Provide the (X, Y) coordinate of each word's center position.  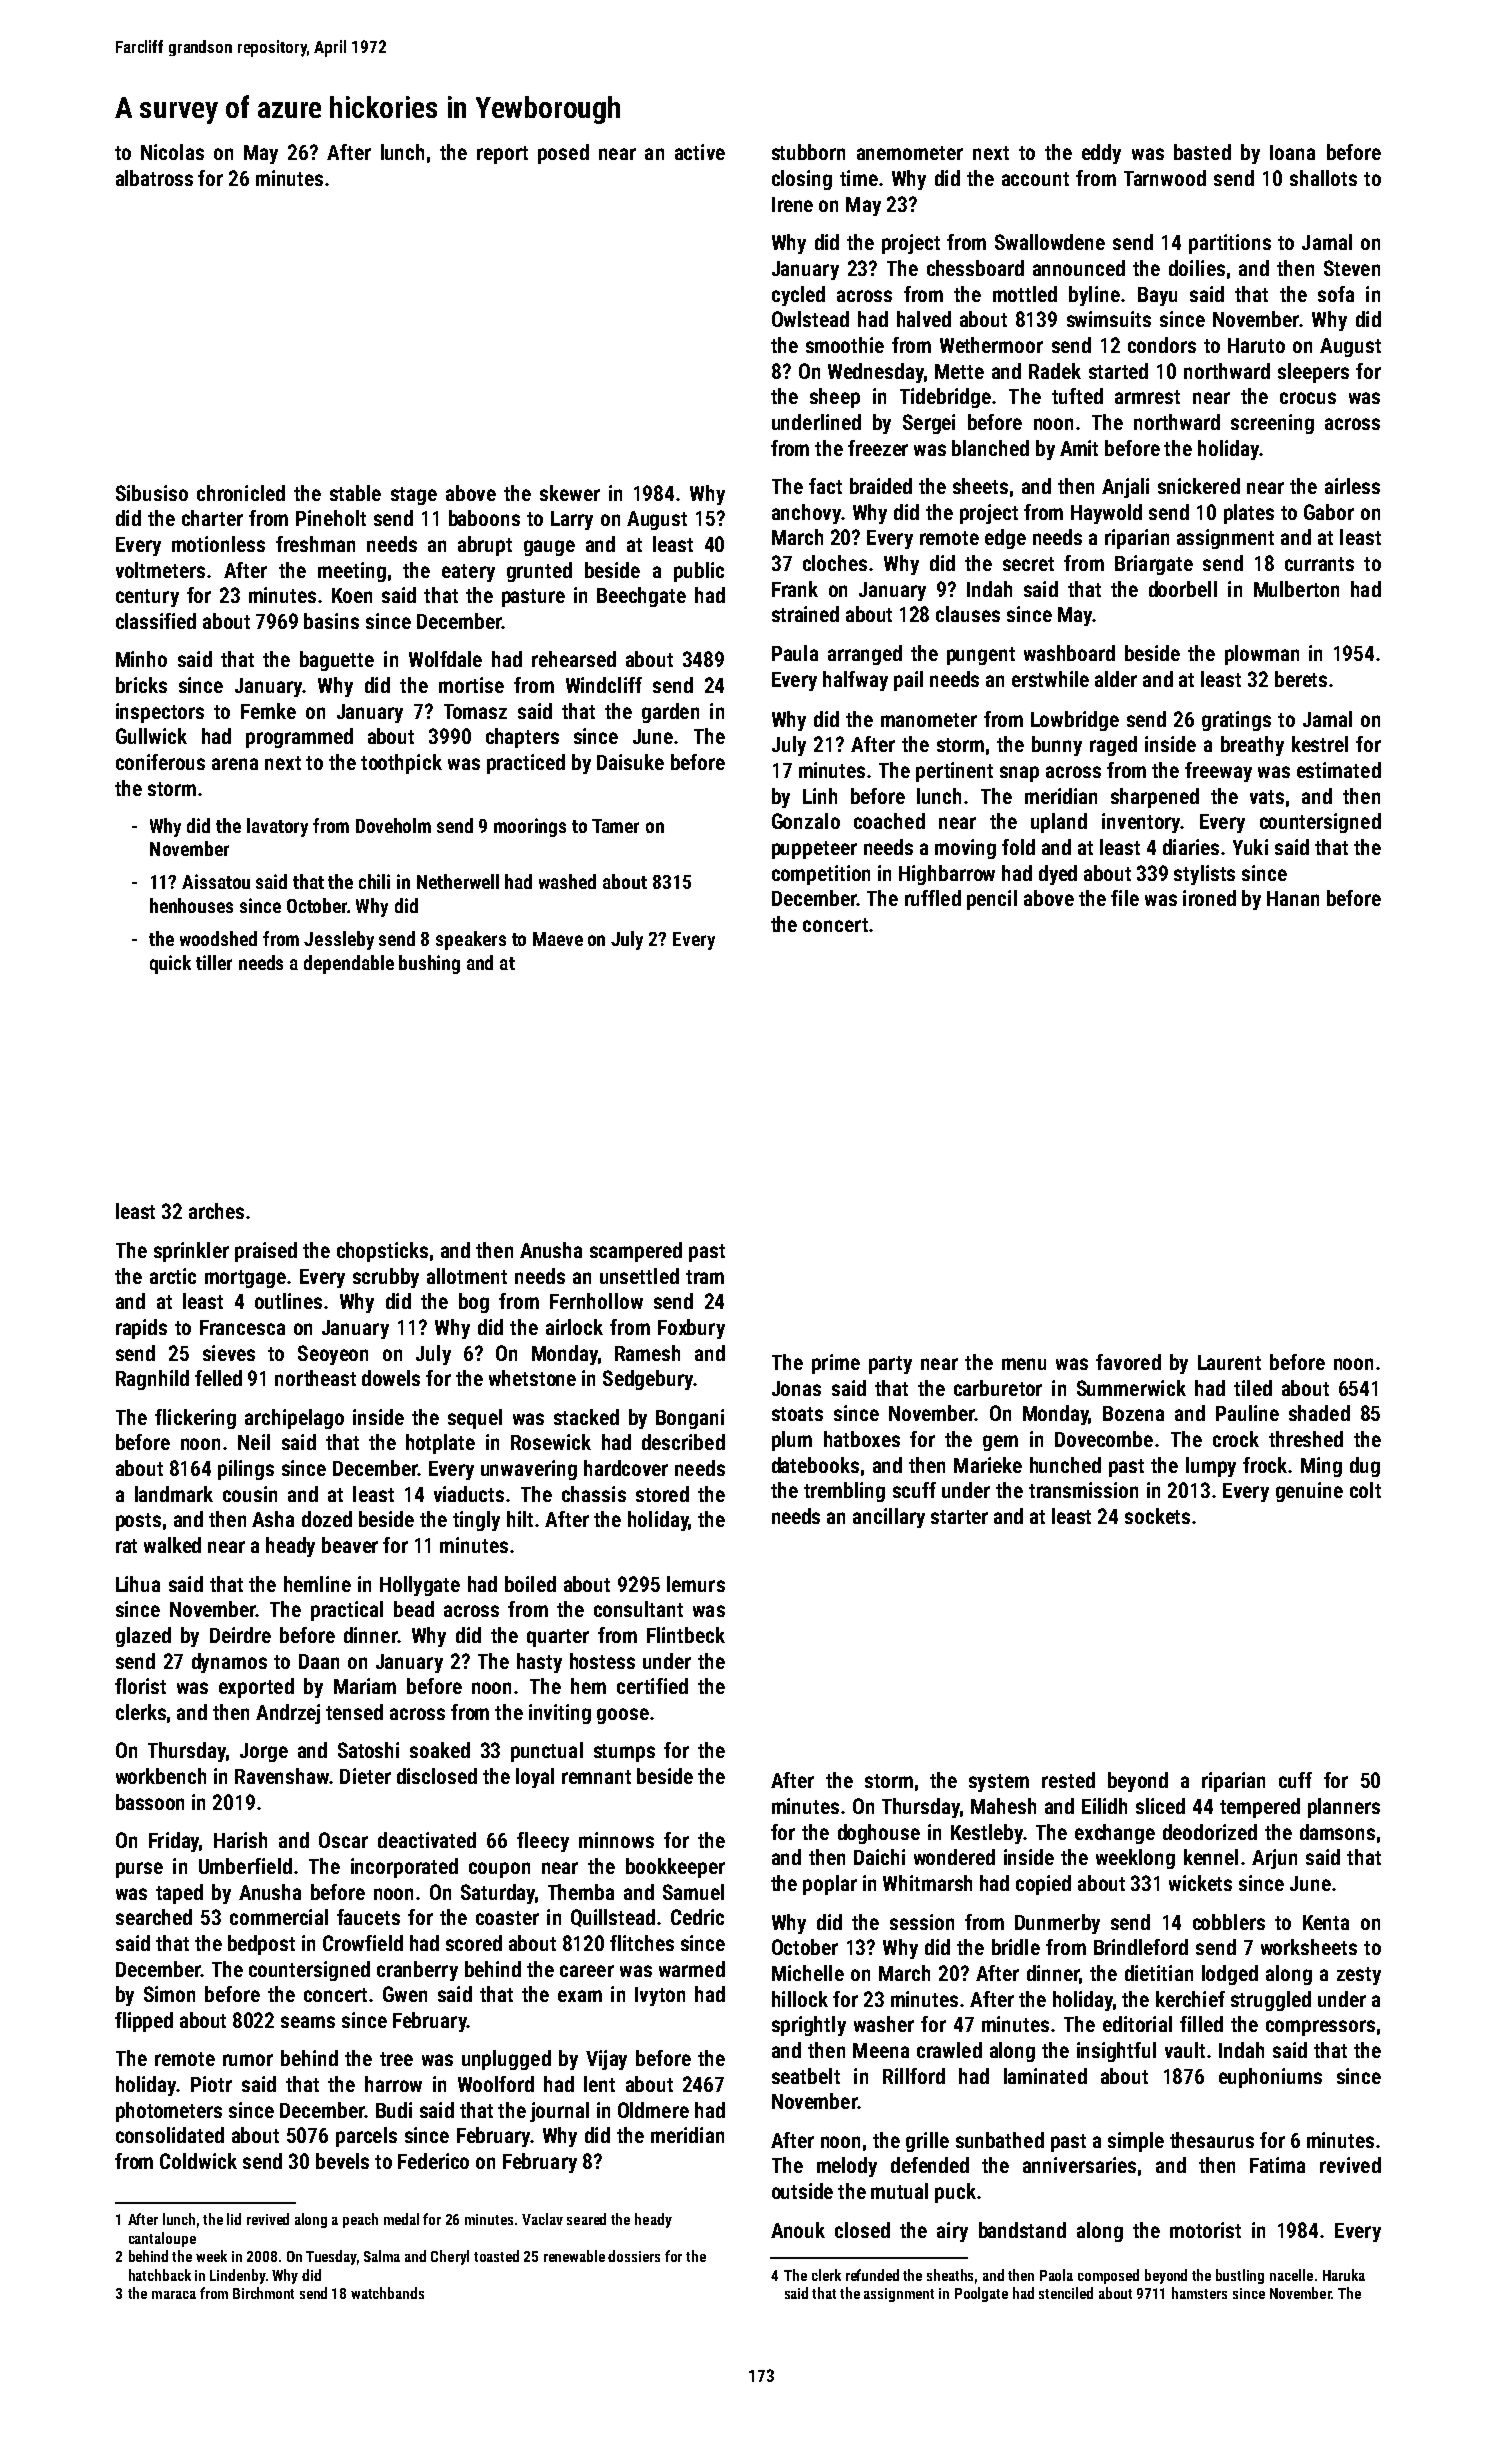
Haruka (1344, 2275)
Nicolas (172, 152)
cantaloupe (162, 2239)
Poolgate (981, 2294)
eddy (1101, 154)
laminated (1045, 2076)
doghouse (879, 1834)
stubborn (808, 152)
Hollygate (420, 1586)
